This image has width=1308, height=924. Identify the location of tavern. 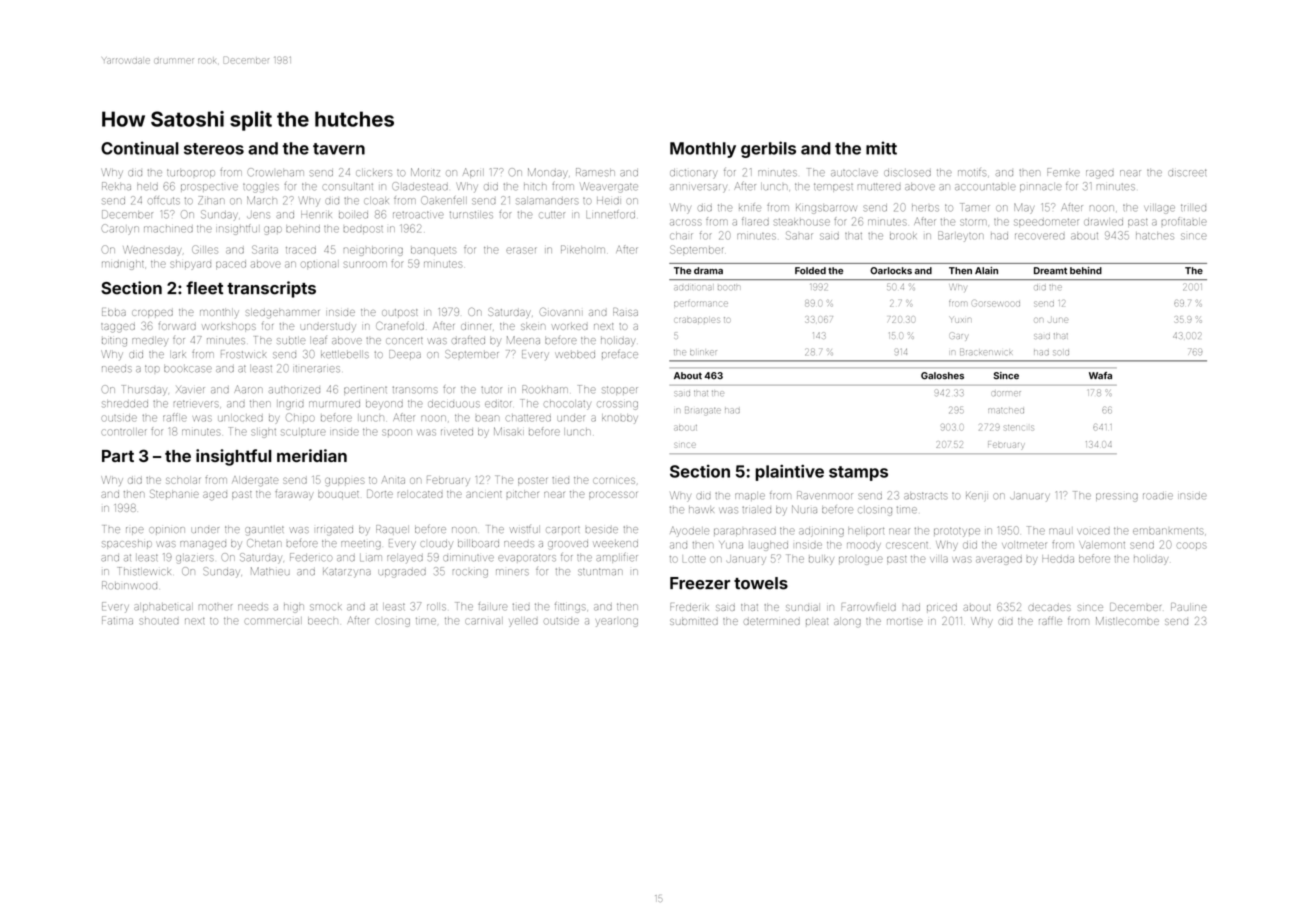
(339, 149).
